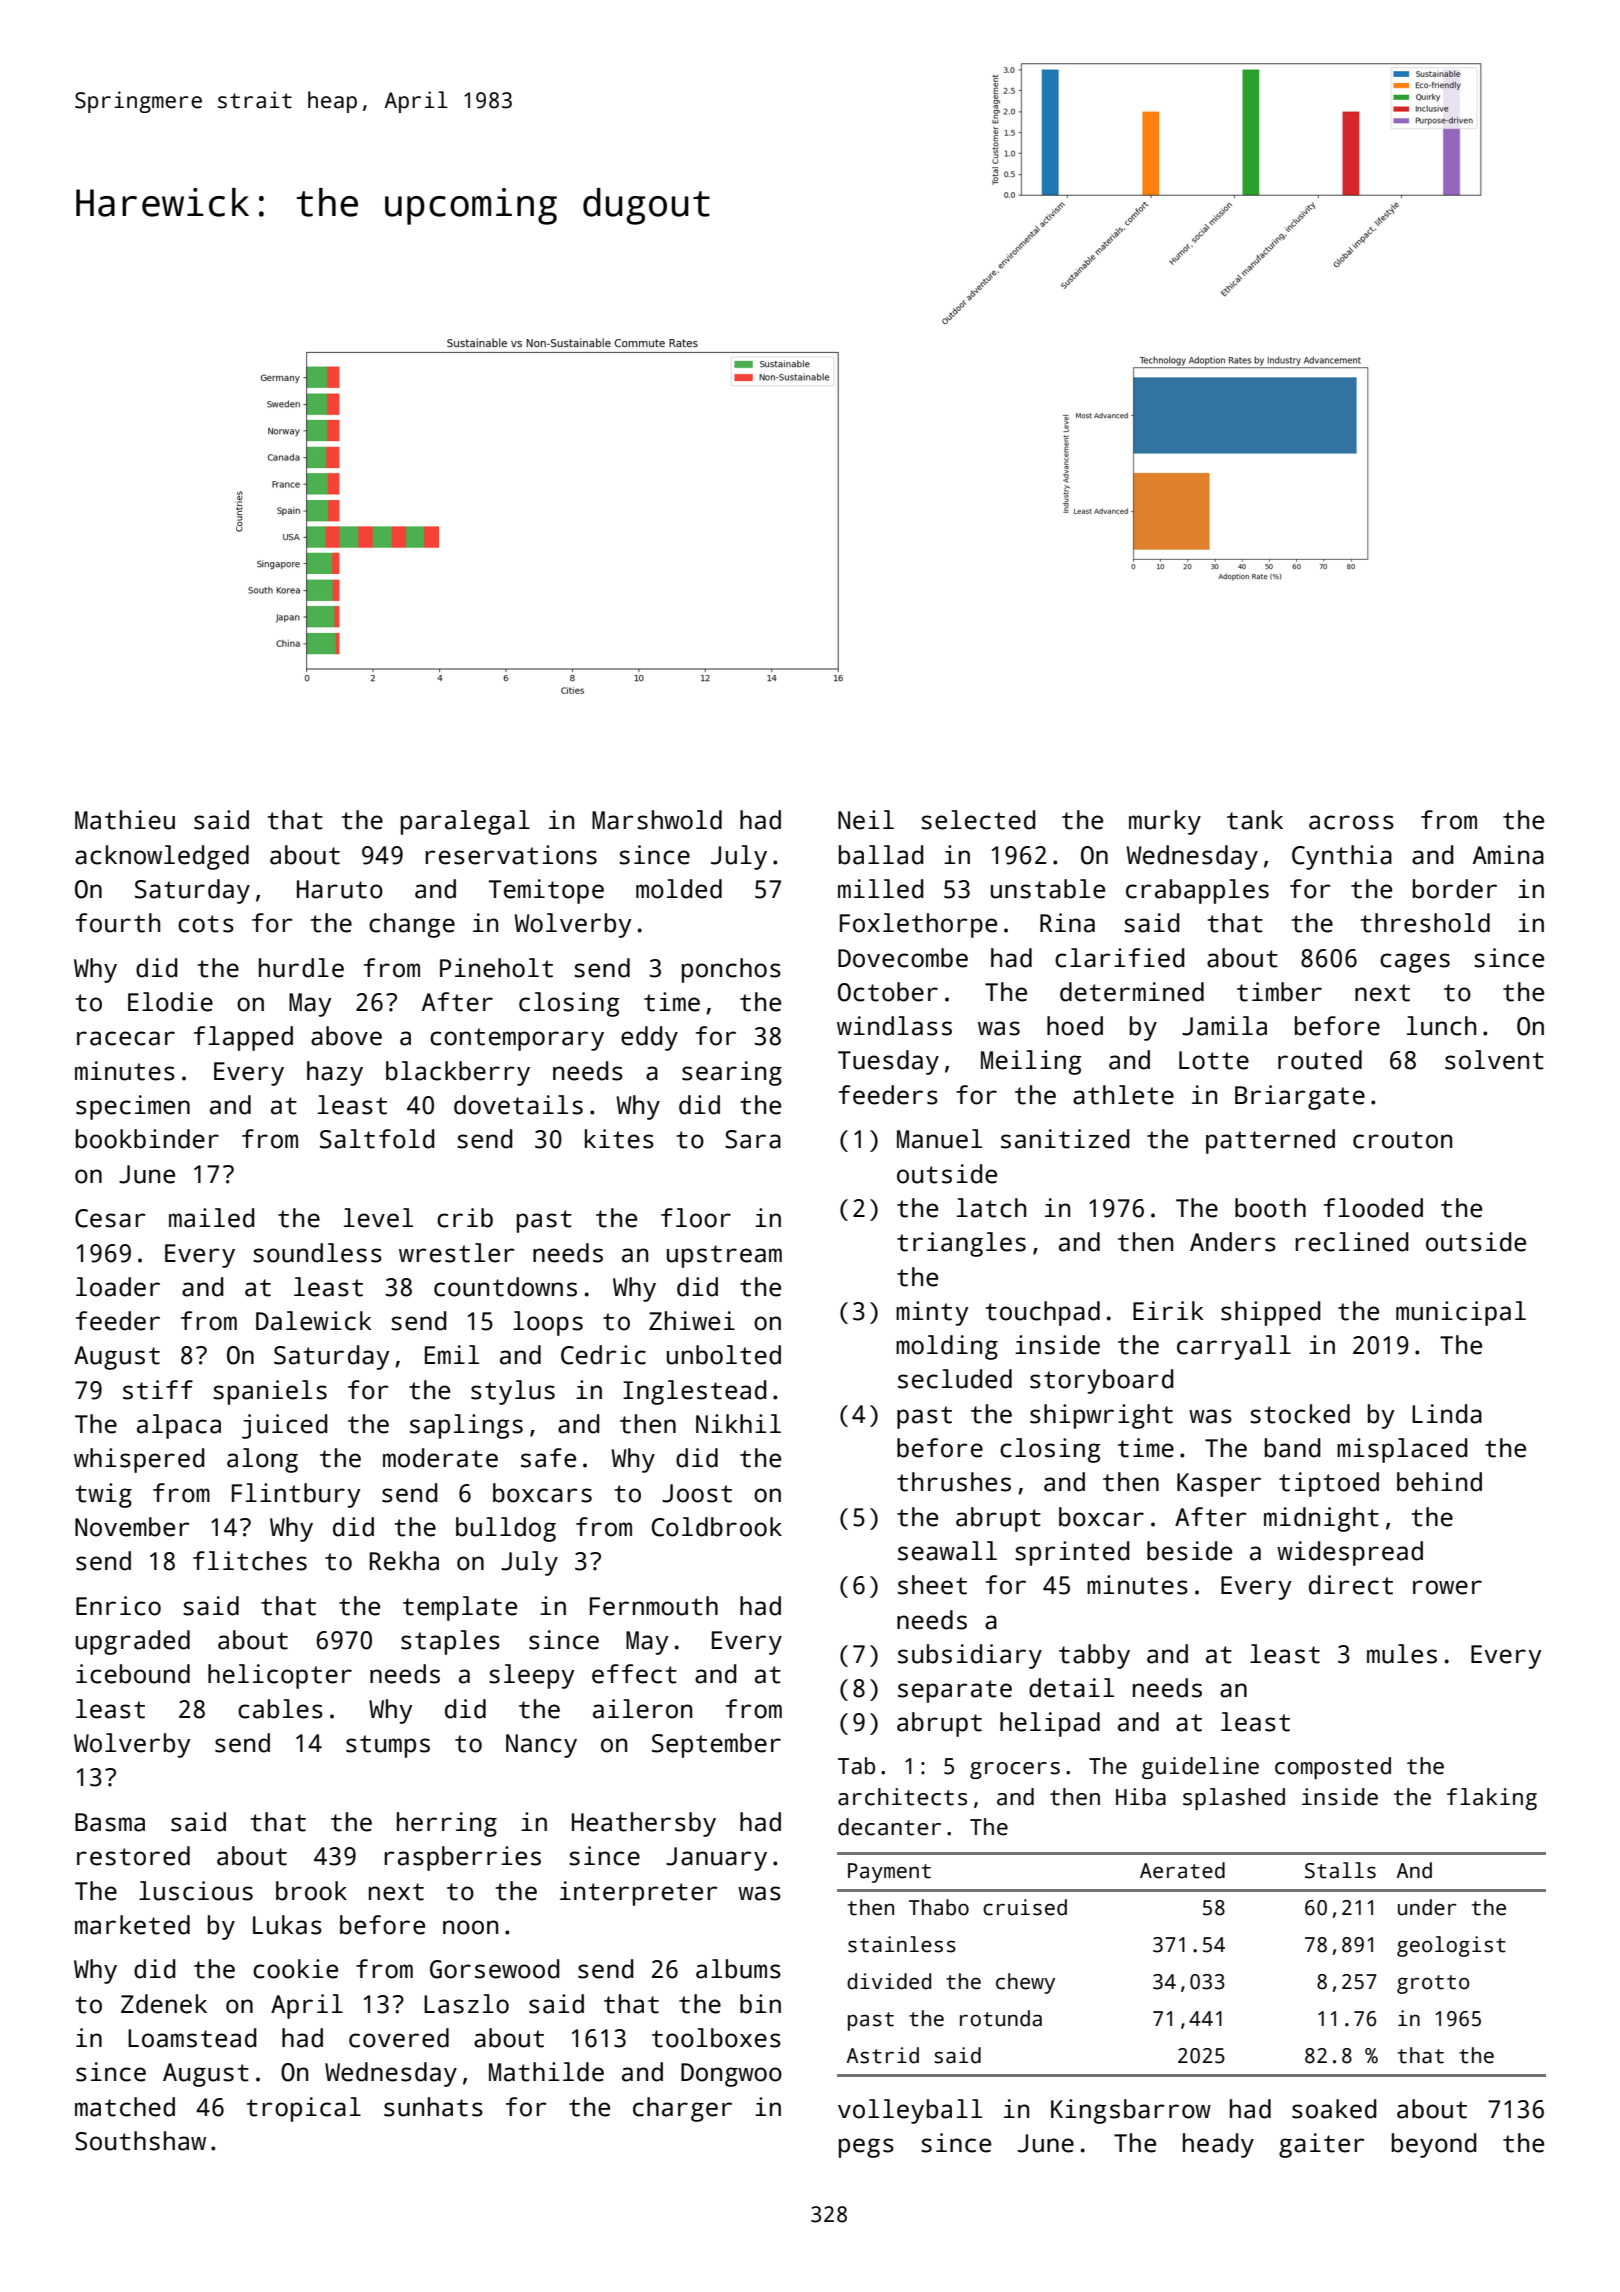 Image resolution: width=1620 pixels, height=2292 pixels. Describe the element at coordinates (694, 1392) in the document. I see `Inglestead` at that location.
